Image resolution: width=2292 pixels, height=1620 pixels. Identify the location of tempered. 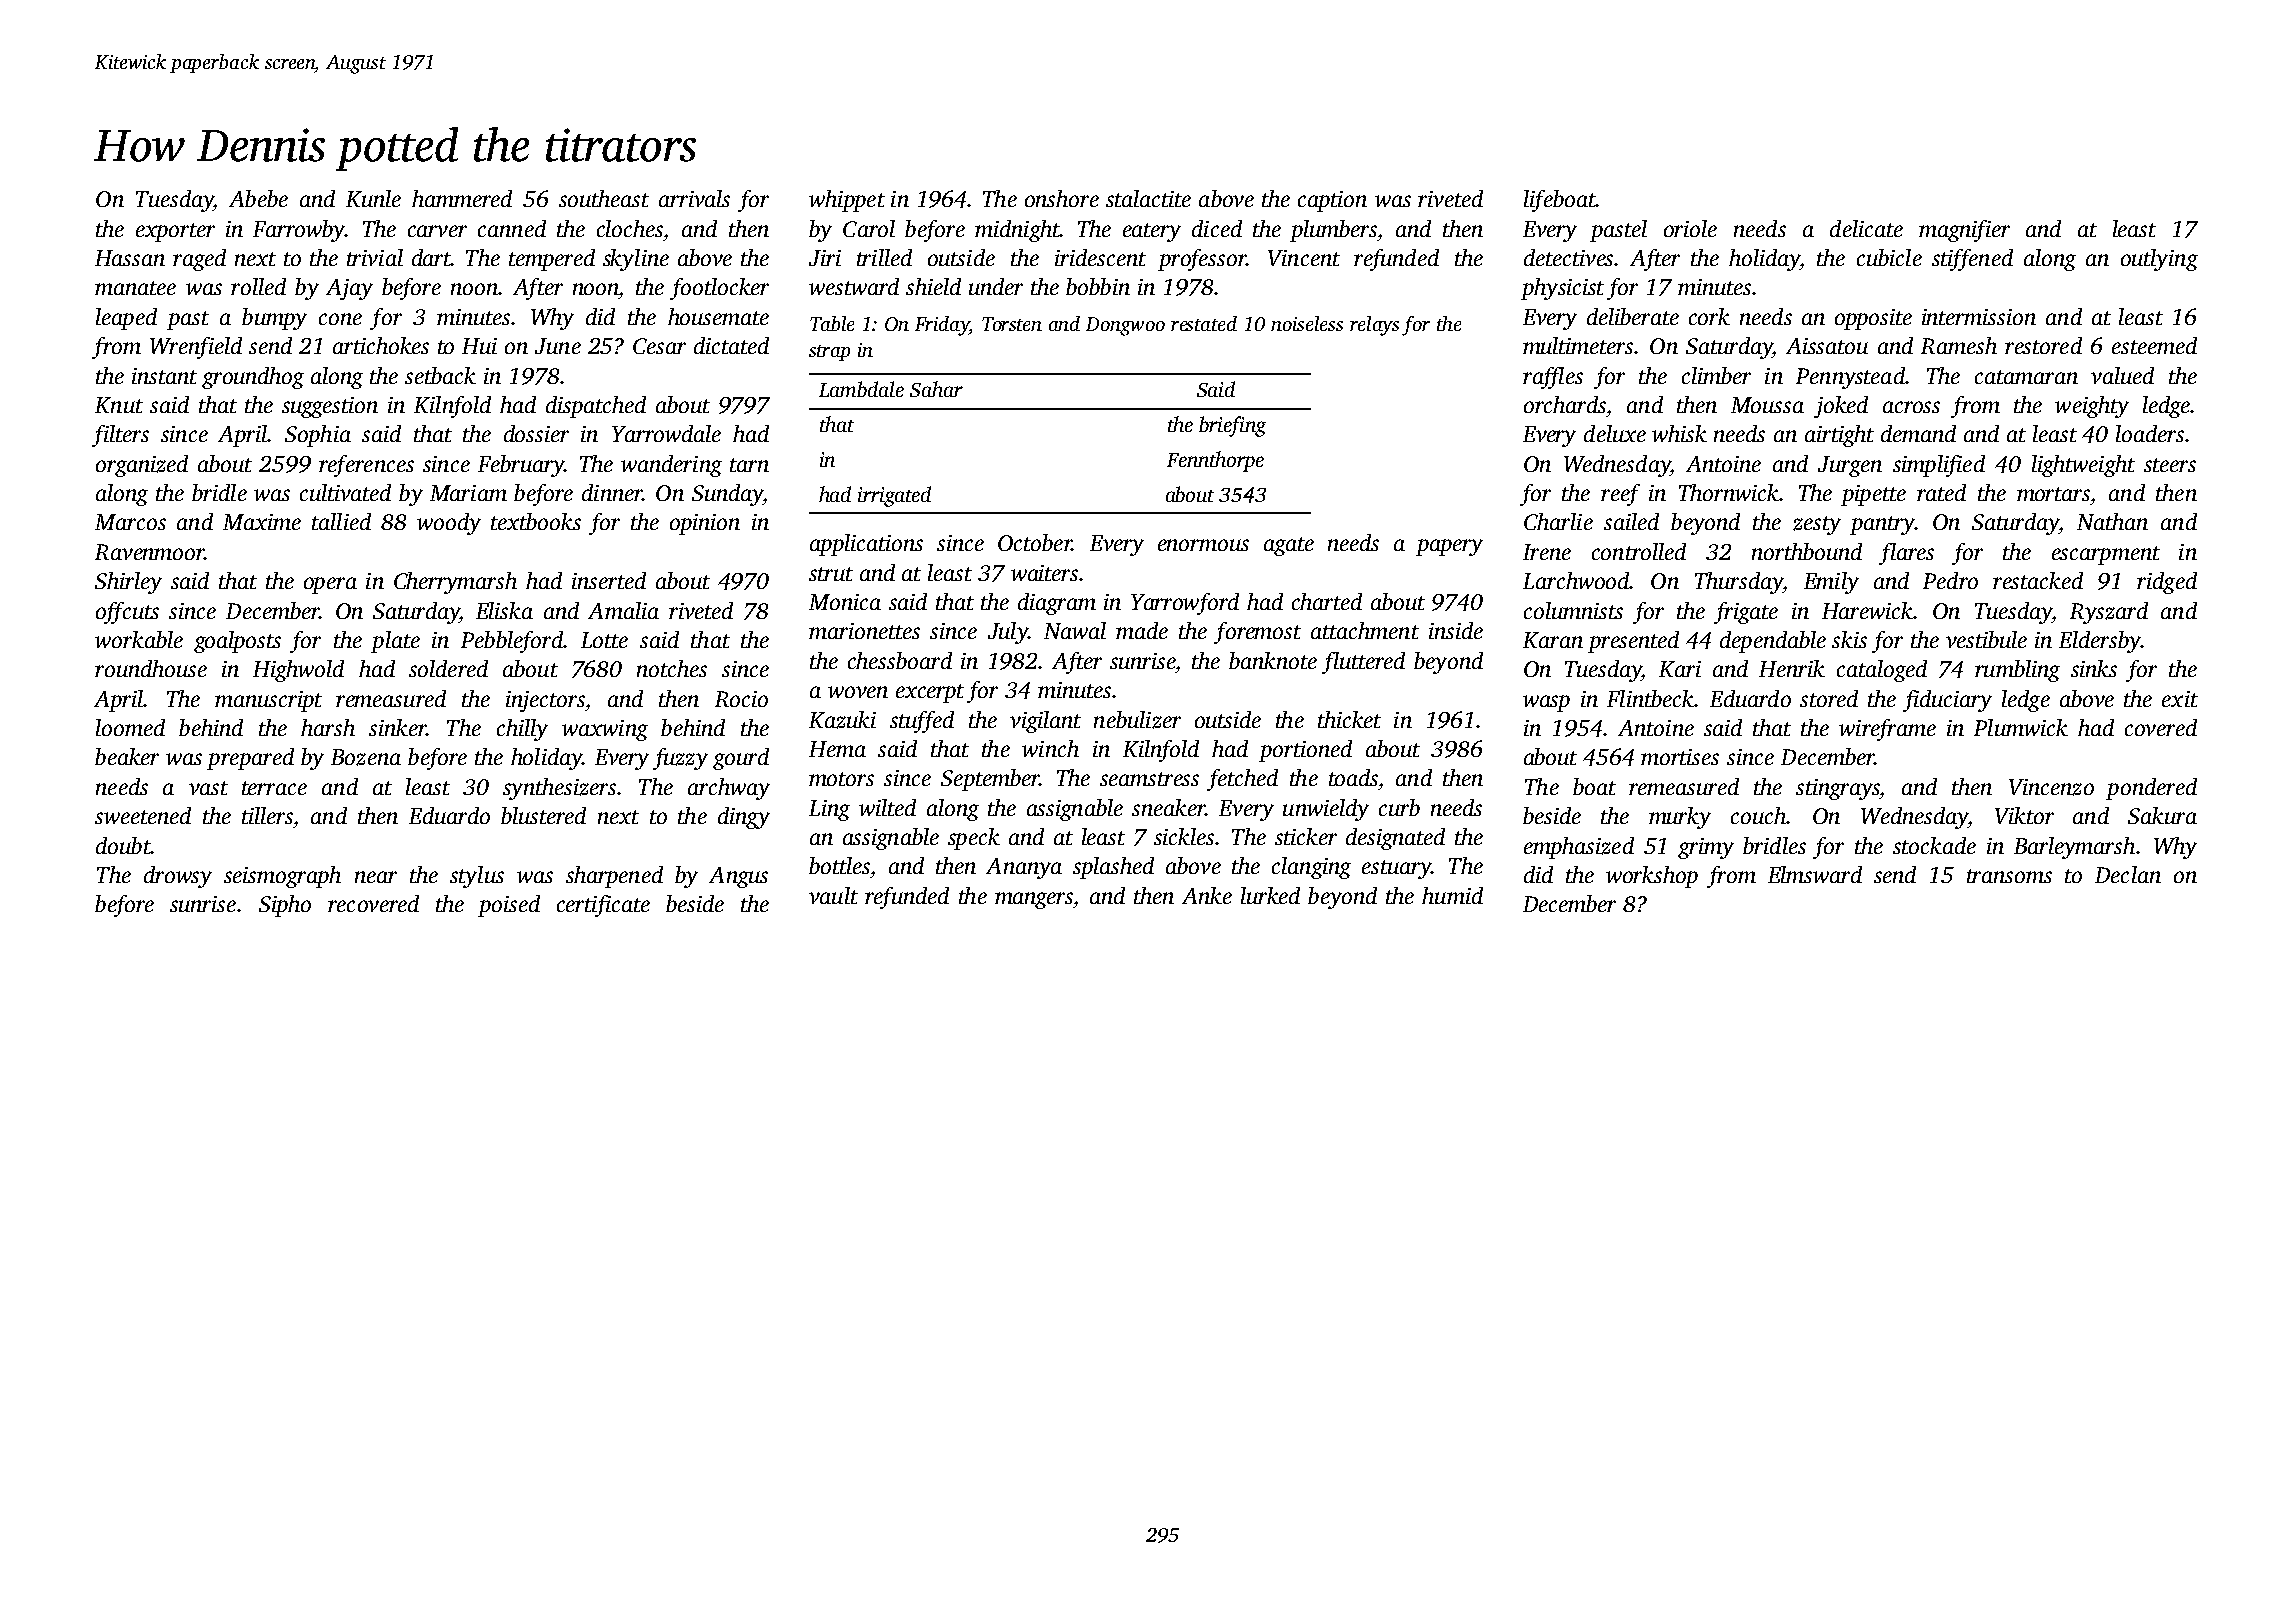
(552, 260).
